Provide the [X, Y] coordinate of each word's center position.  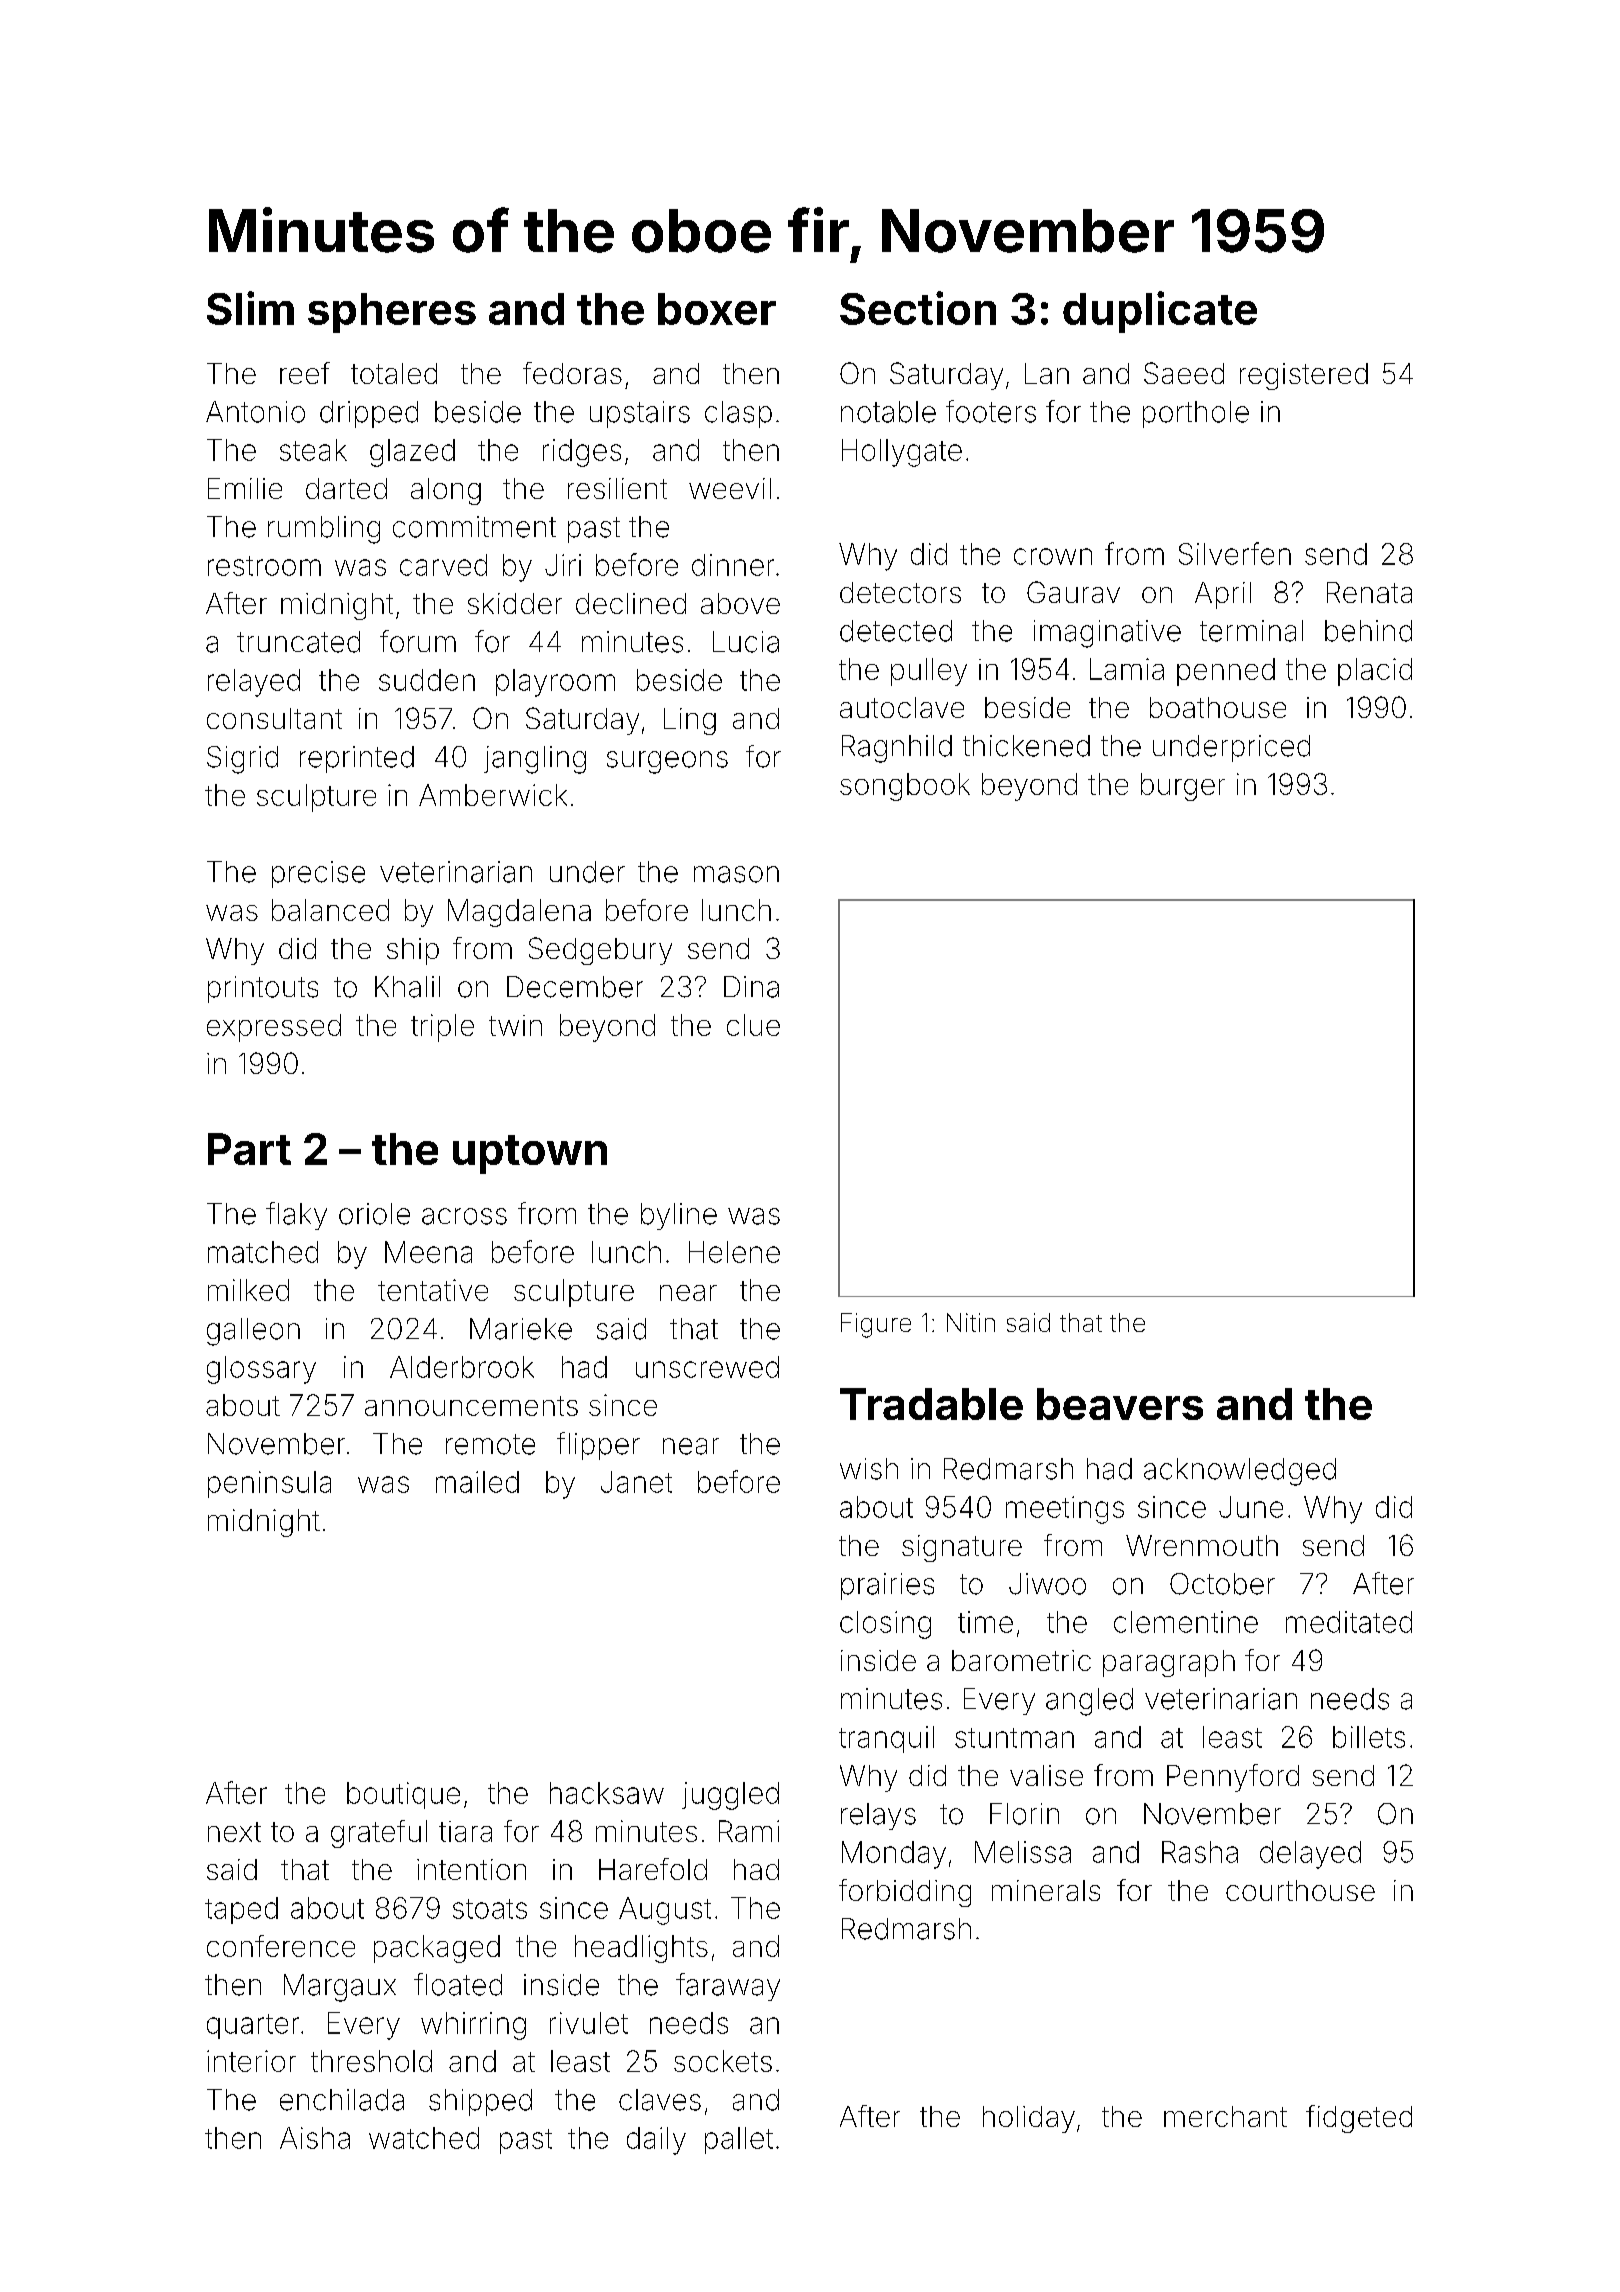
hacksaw [607, 1793]
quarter [253, 2026]
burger [1183, 787]
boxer [717, 309]
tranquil [886, 1739]
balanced [330, 910]
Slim [250, 308]
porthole [1196, 414]
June [1251, 1507]
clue [753, 1025]
